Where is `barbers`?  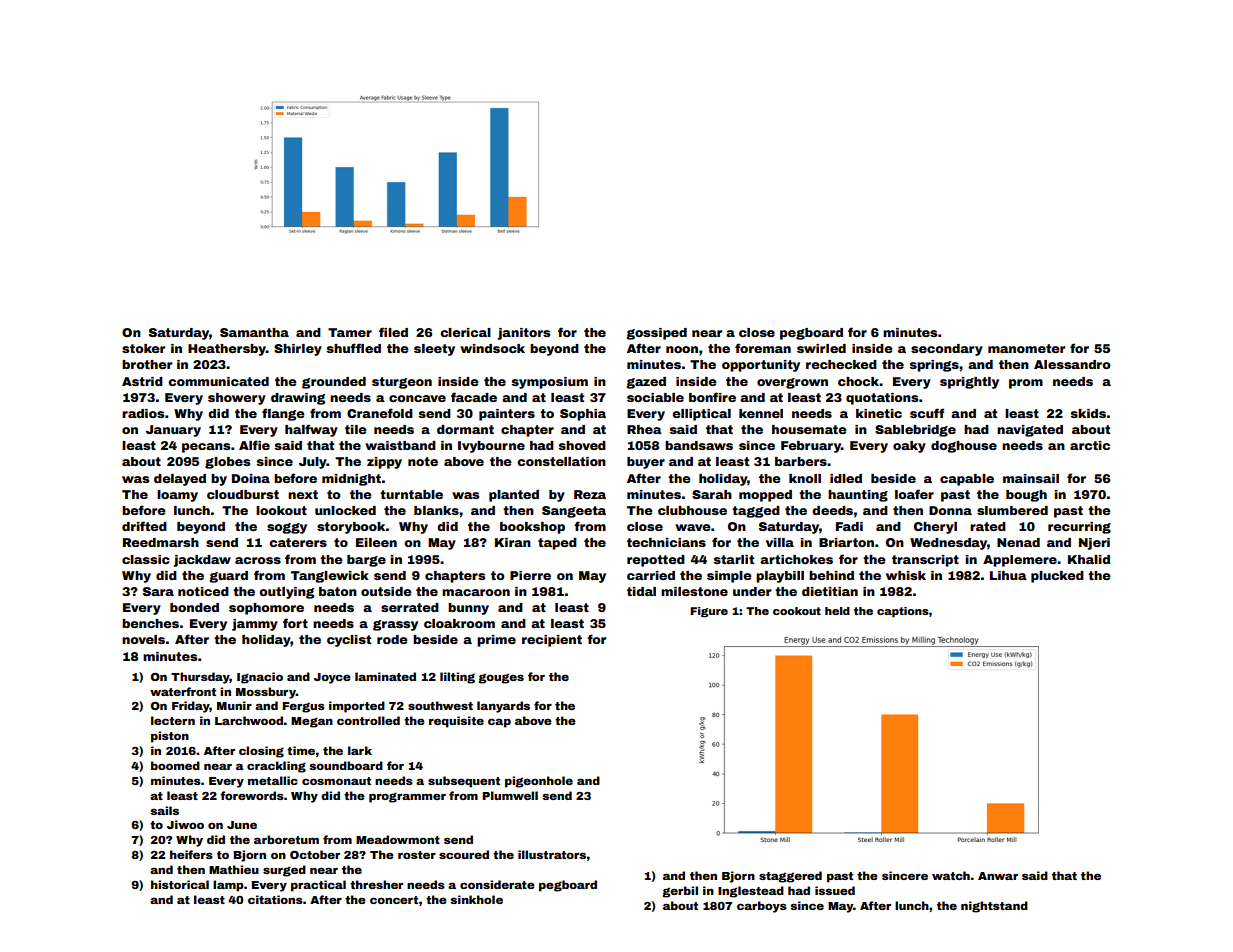
barbers is located at coordinates (801, 461).
